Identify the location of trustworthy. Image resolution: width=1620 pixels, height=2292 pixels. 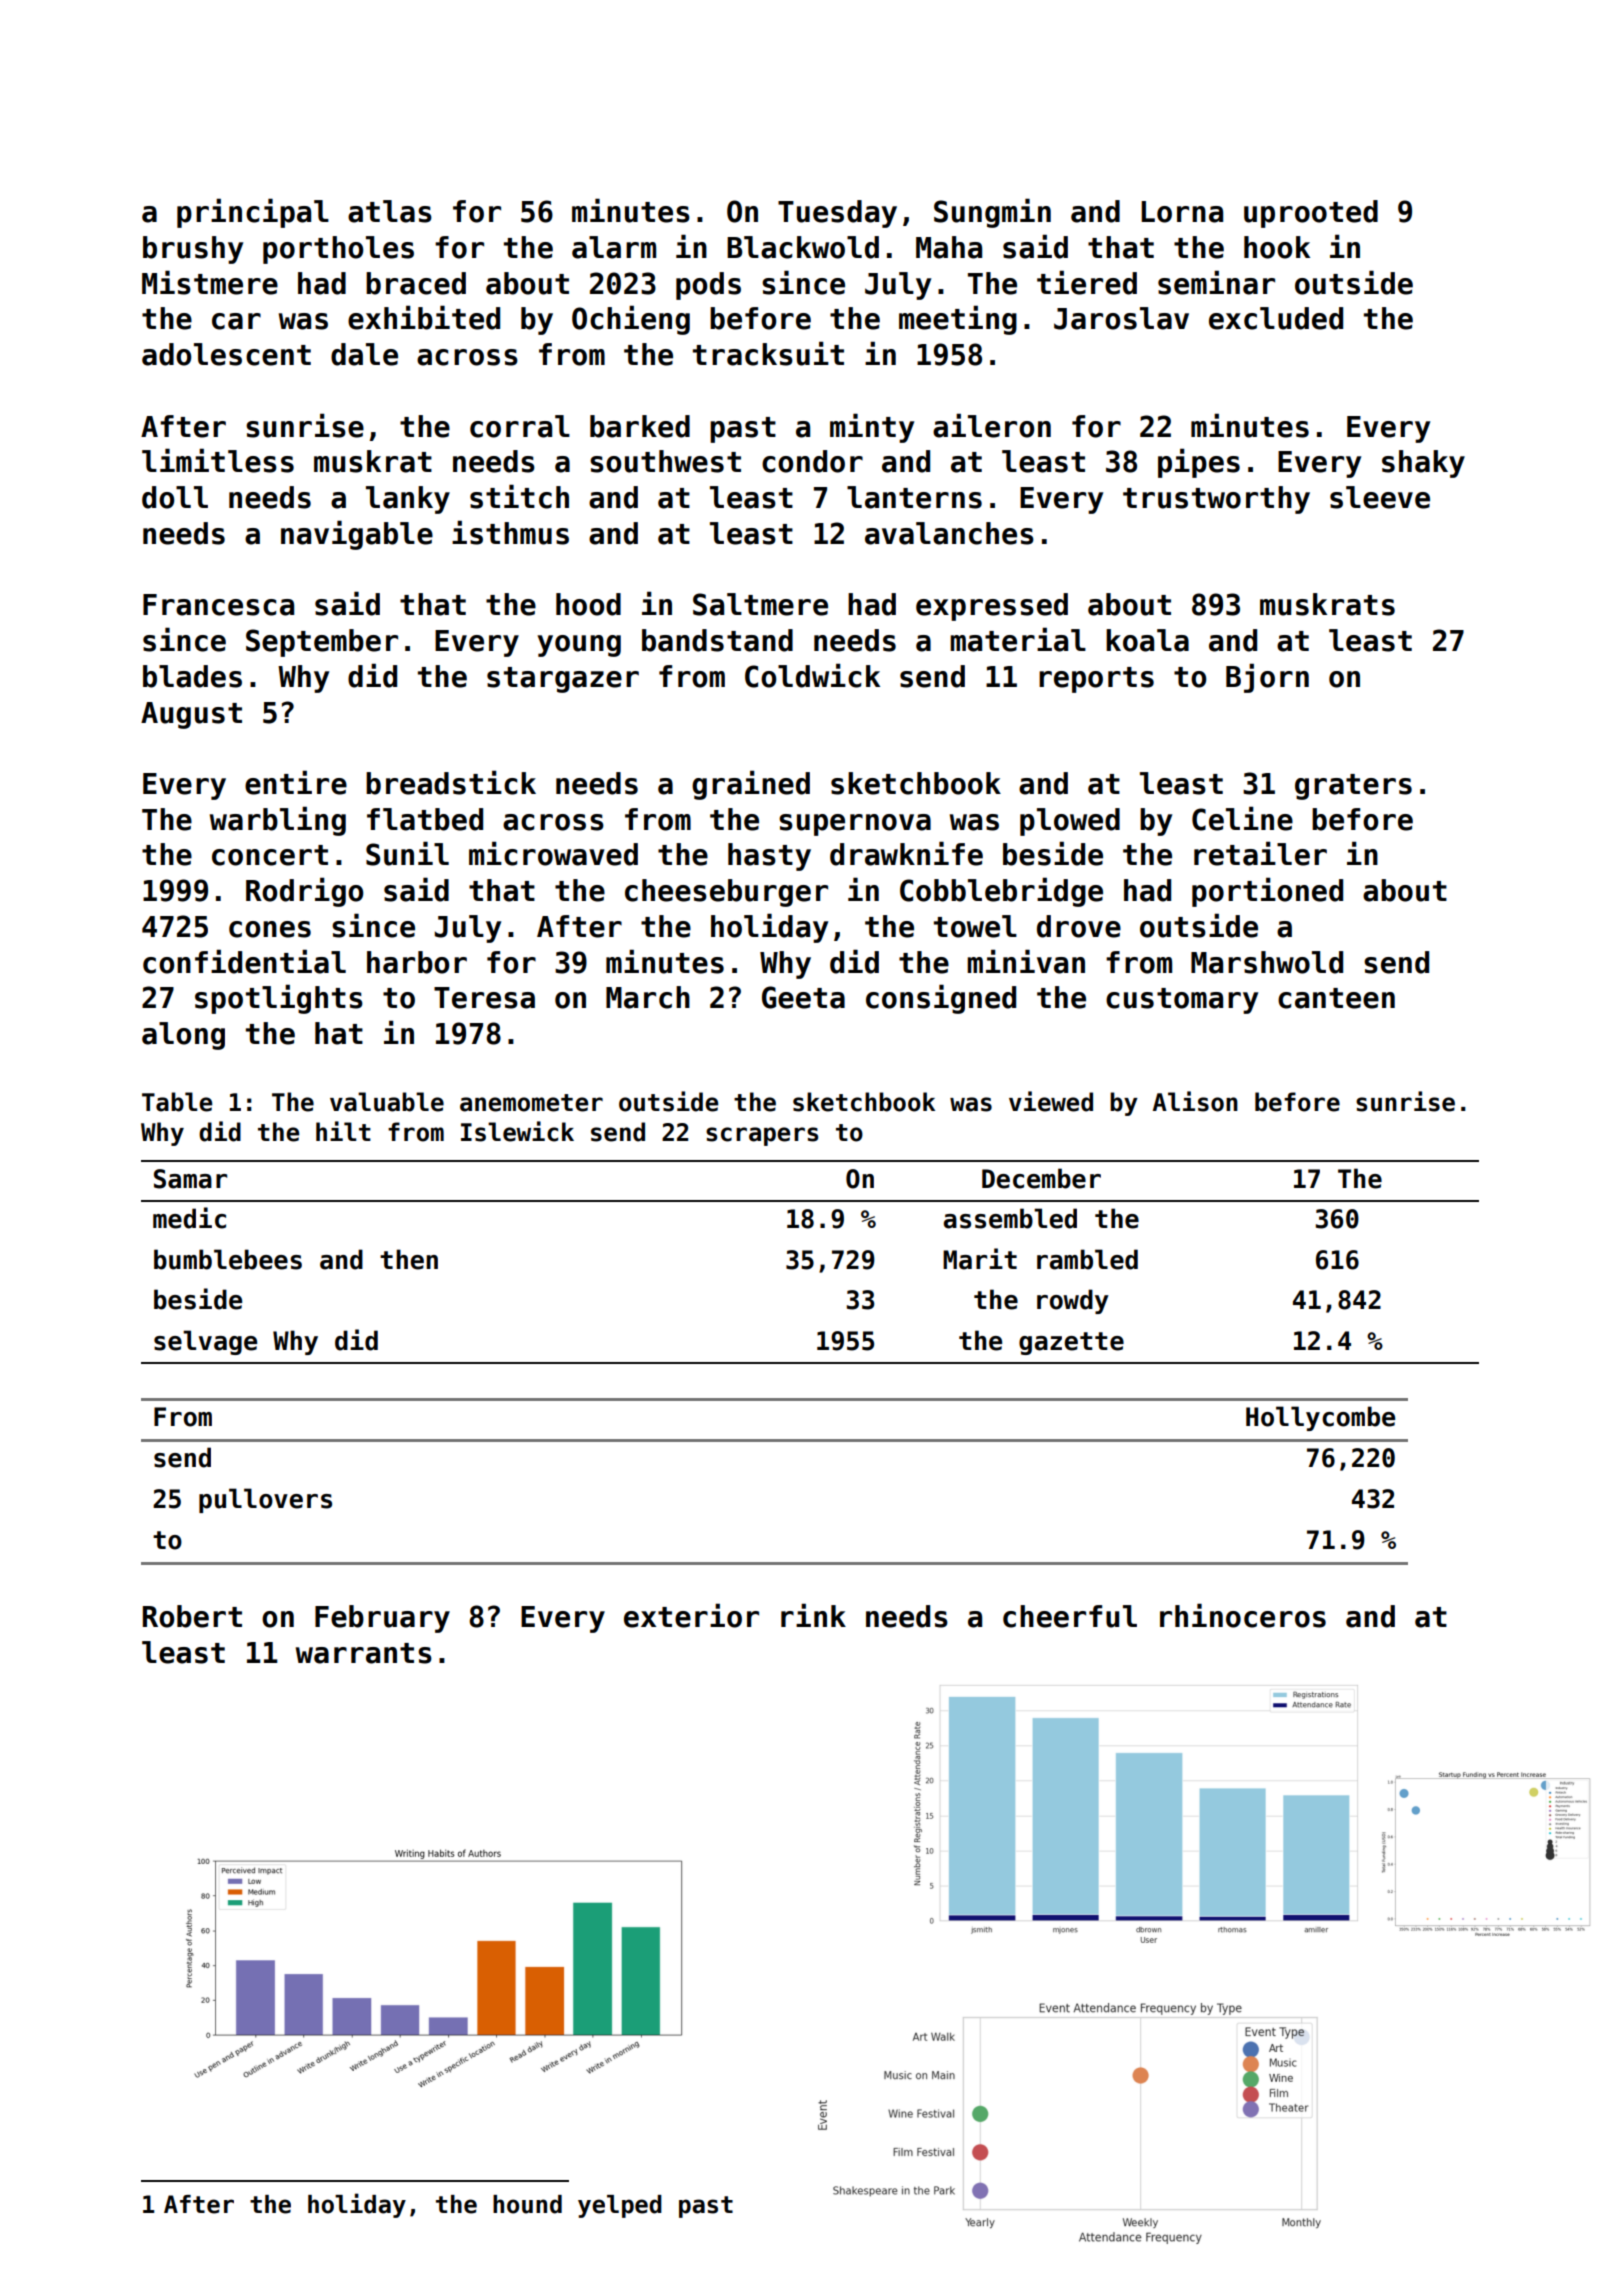
(1216, 500).
